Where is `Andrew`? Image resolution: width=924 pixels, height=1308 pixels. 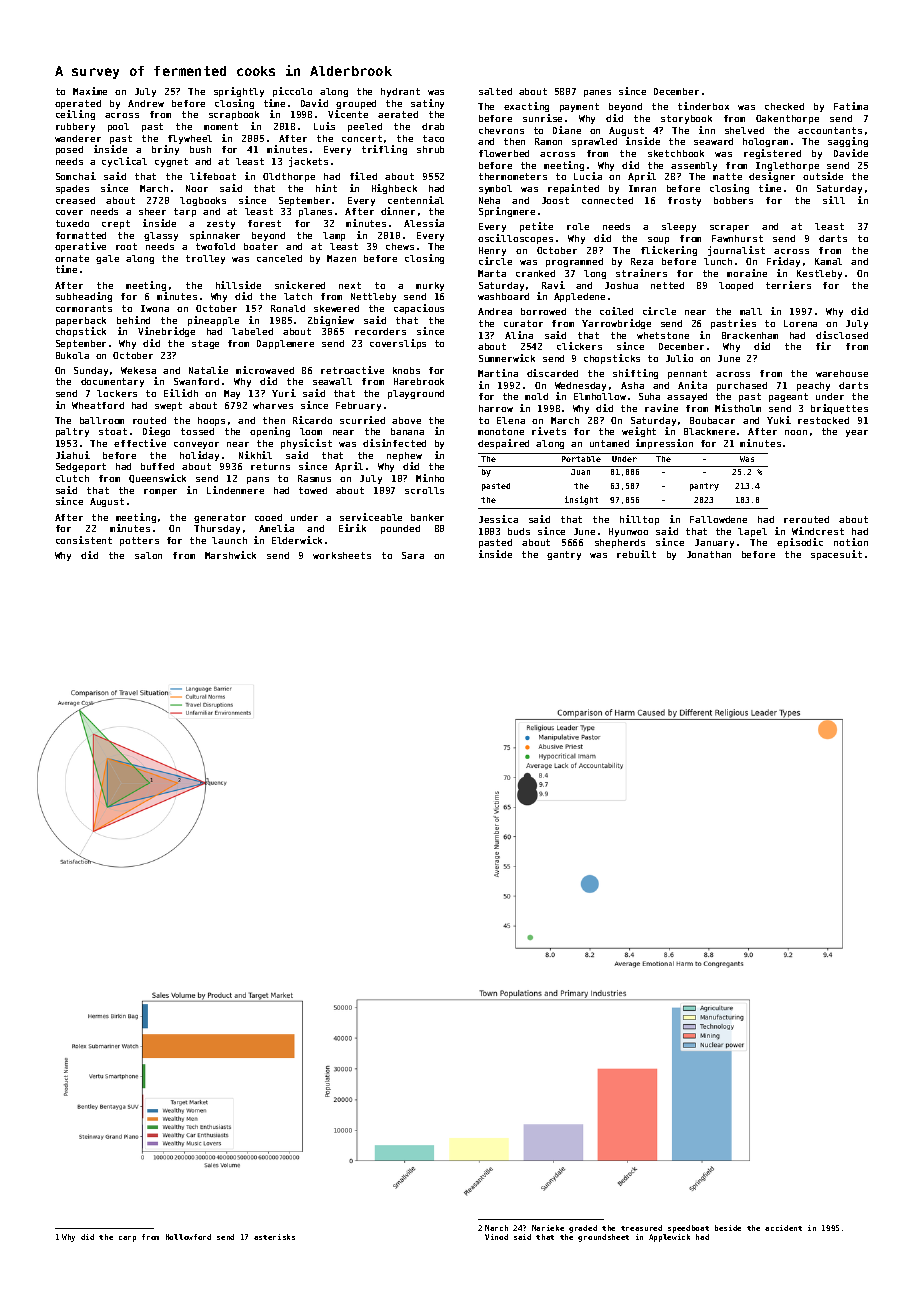 Andrew is located at coordinates (146, 103).
